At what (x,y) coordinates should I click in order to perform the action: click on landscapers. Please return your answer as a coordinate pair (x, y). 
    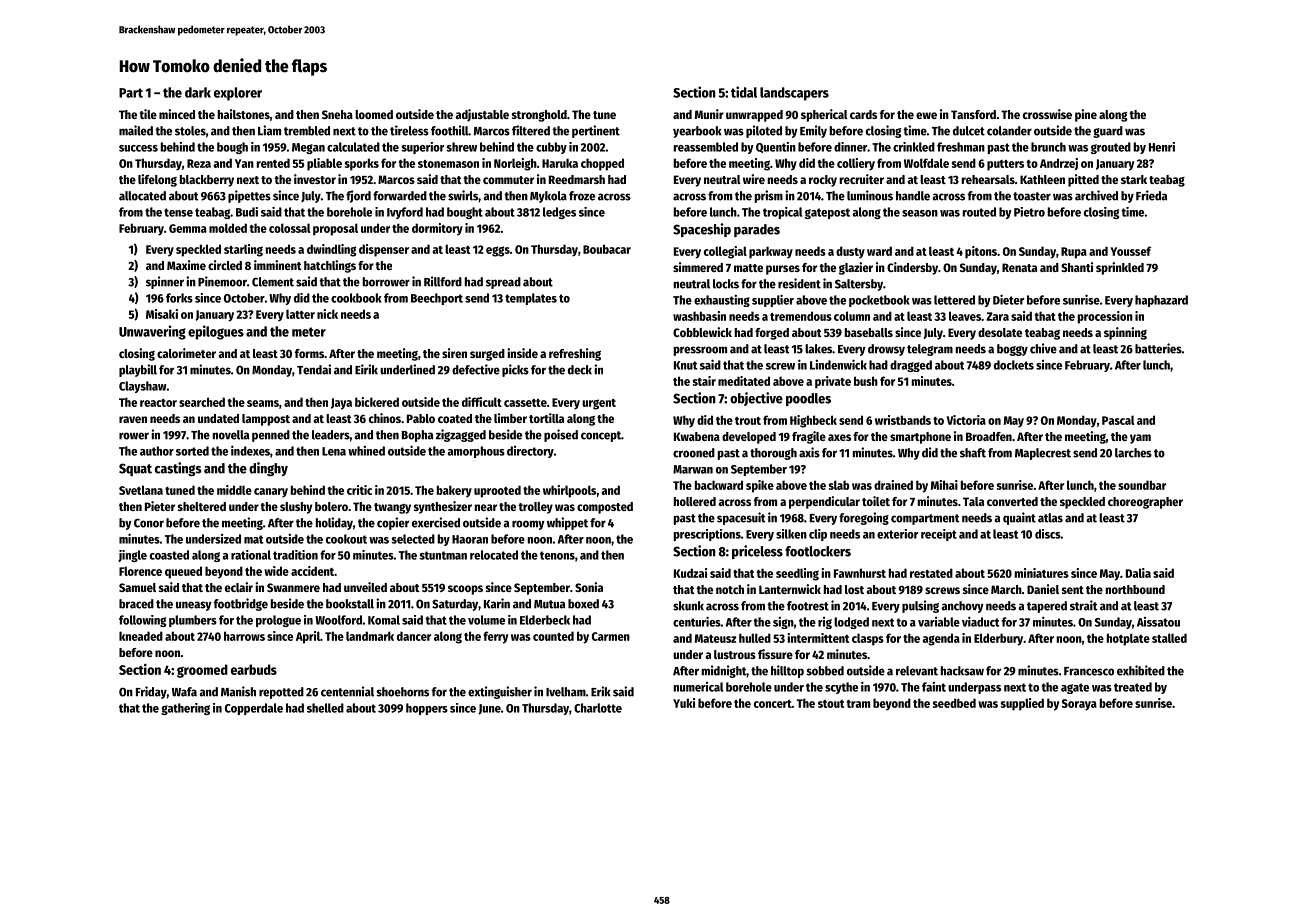
    Looking at the image, I should click on (794, 94).
